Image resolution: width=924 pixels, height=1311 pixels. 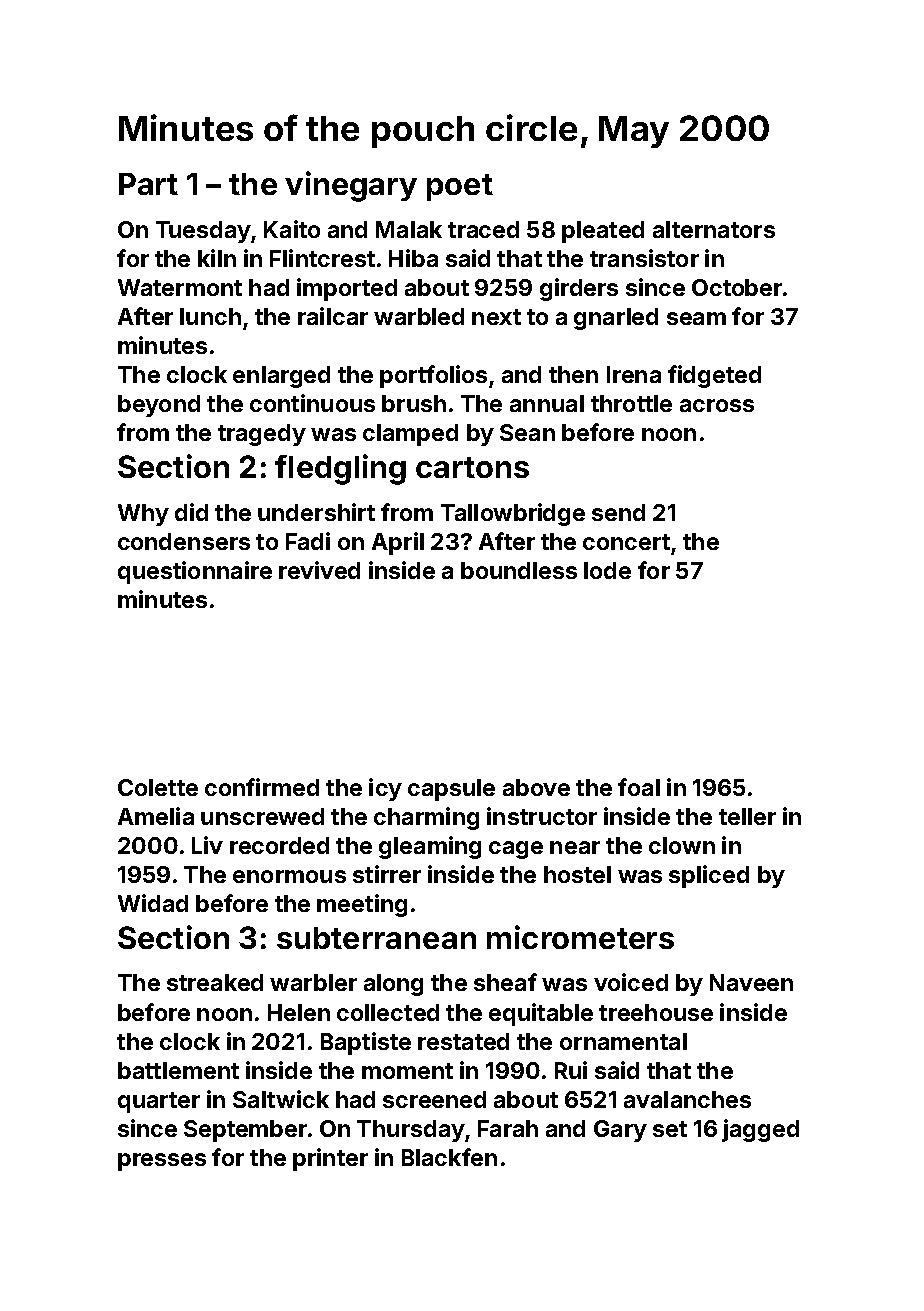 I want to click on voiced, so click(x=631, y=982).
